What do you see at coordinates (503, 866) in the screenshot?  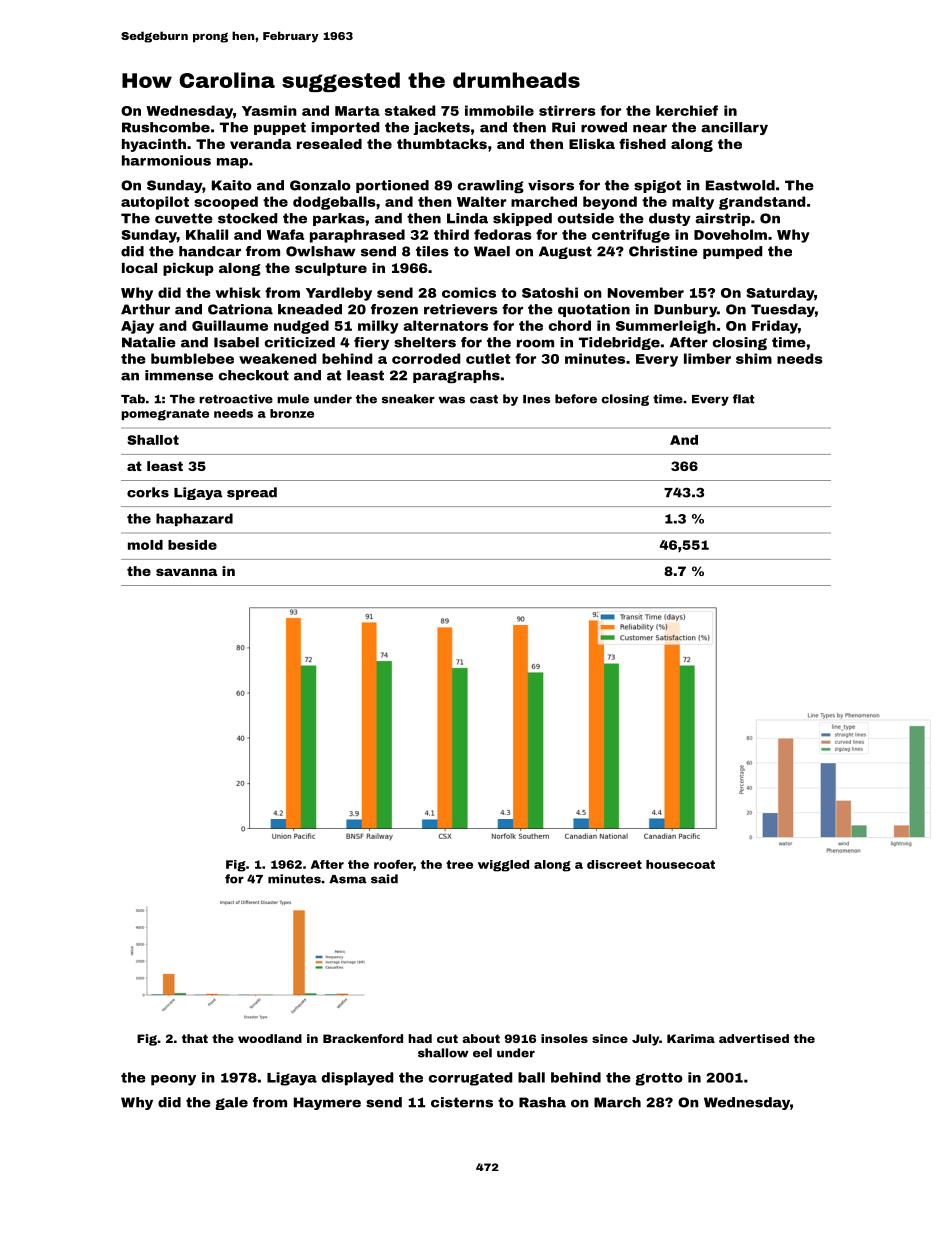 I see `wiggled` at bounding box center [503, 866].
